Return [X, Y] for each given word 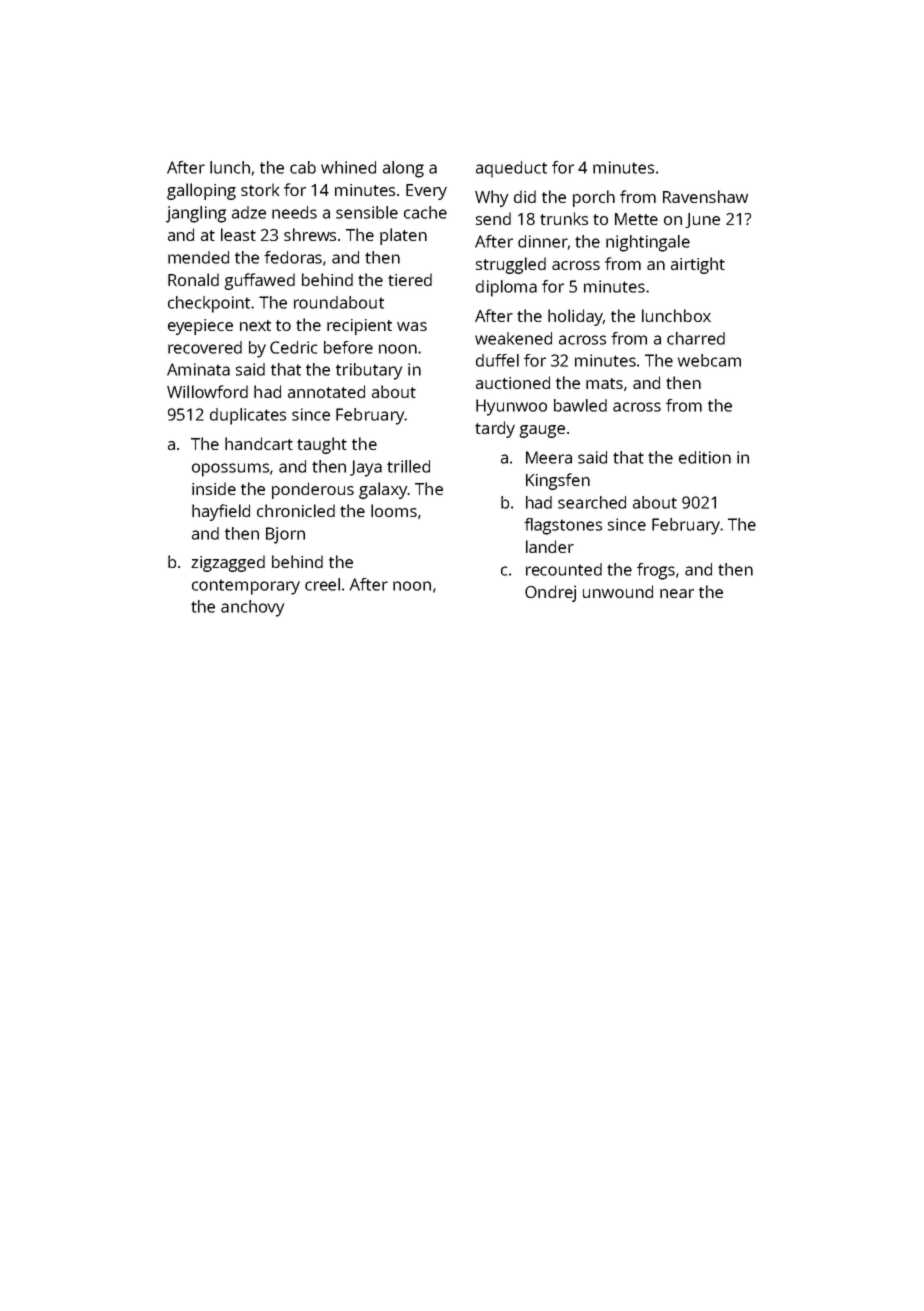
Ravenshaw [705, 196]
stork [260, 189]
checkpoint [209, 304]
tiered [410, 279]
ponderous [313, 490]
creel [322, 584]
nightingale [648, 243]
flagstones [563, 526]
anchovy [252, 608]
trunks [564, 218]
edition [705, 457]
